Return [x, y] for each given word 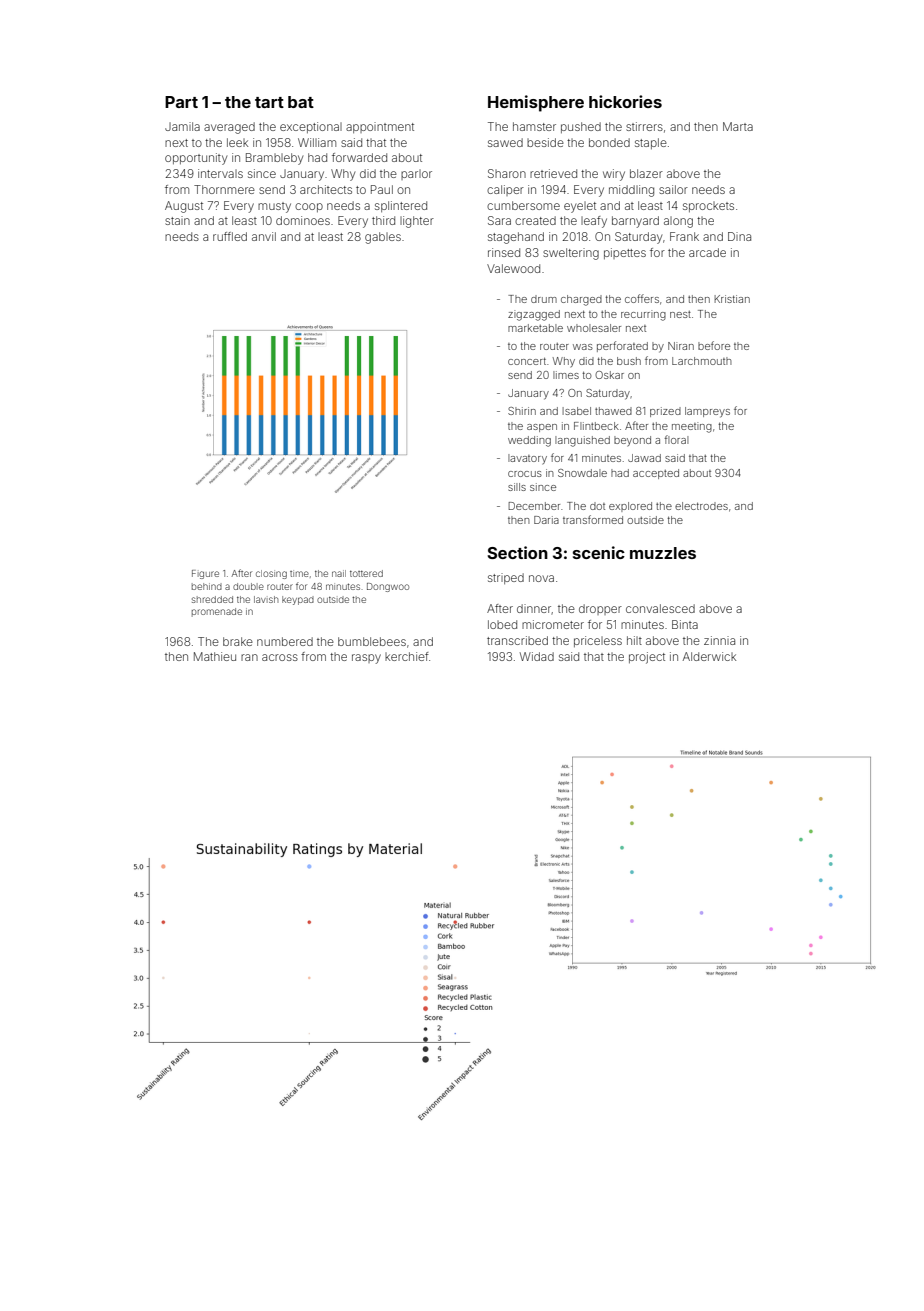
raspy [366, 659]
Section [517, 552]
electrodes [701, 506]
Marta [738, 126]
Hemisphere [536, 103]
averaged [229, 128]
